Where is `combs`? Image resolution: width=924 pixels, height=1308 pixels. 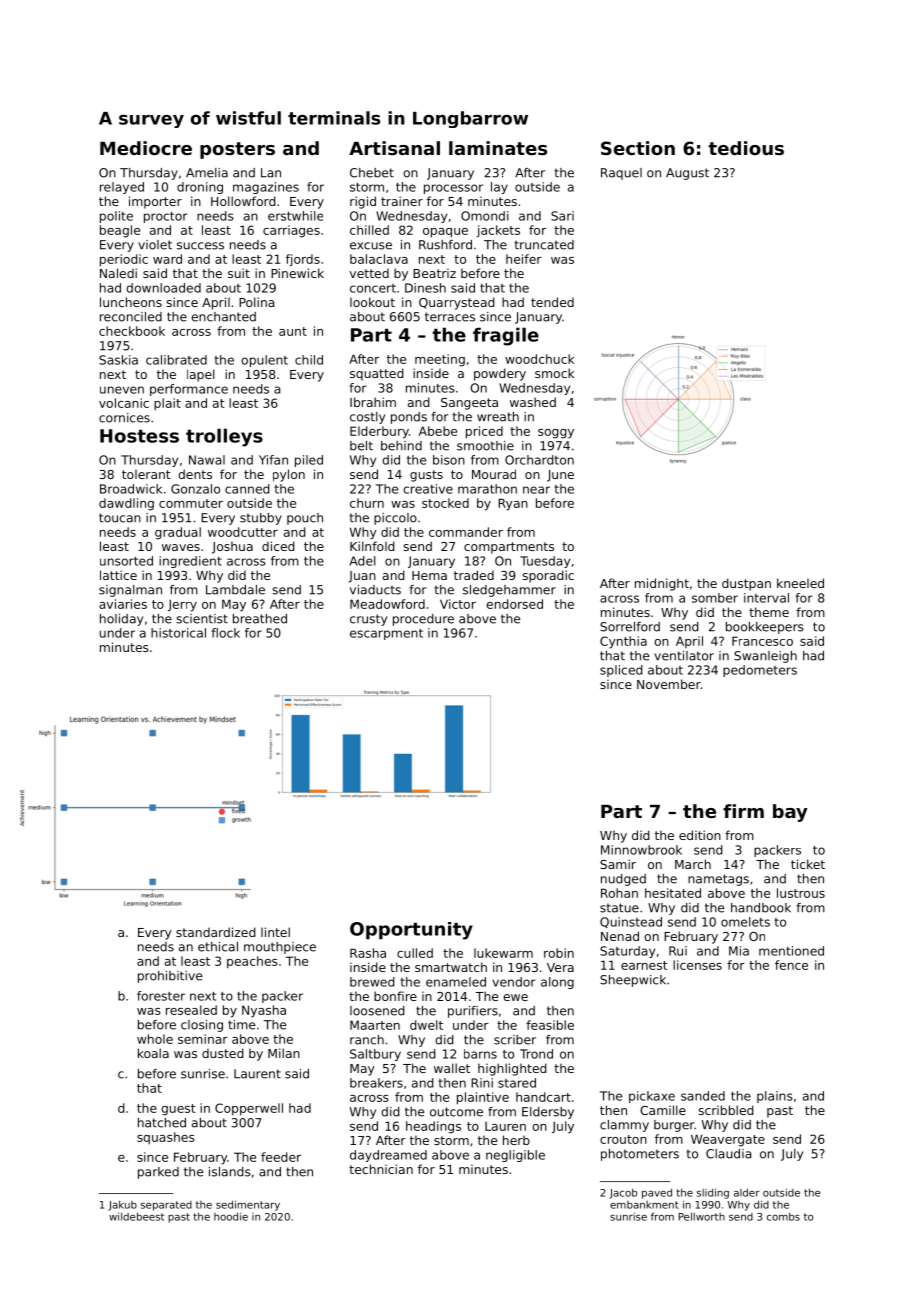
combs is located at coordinates (783, 1216).
